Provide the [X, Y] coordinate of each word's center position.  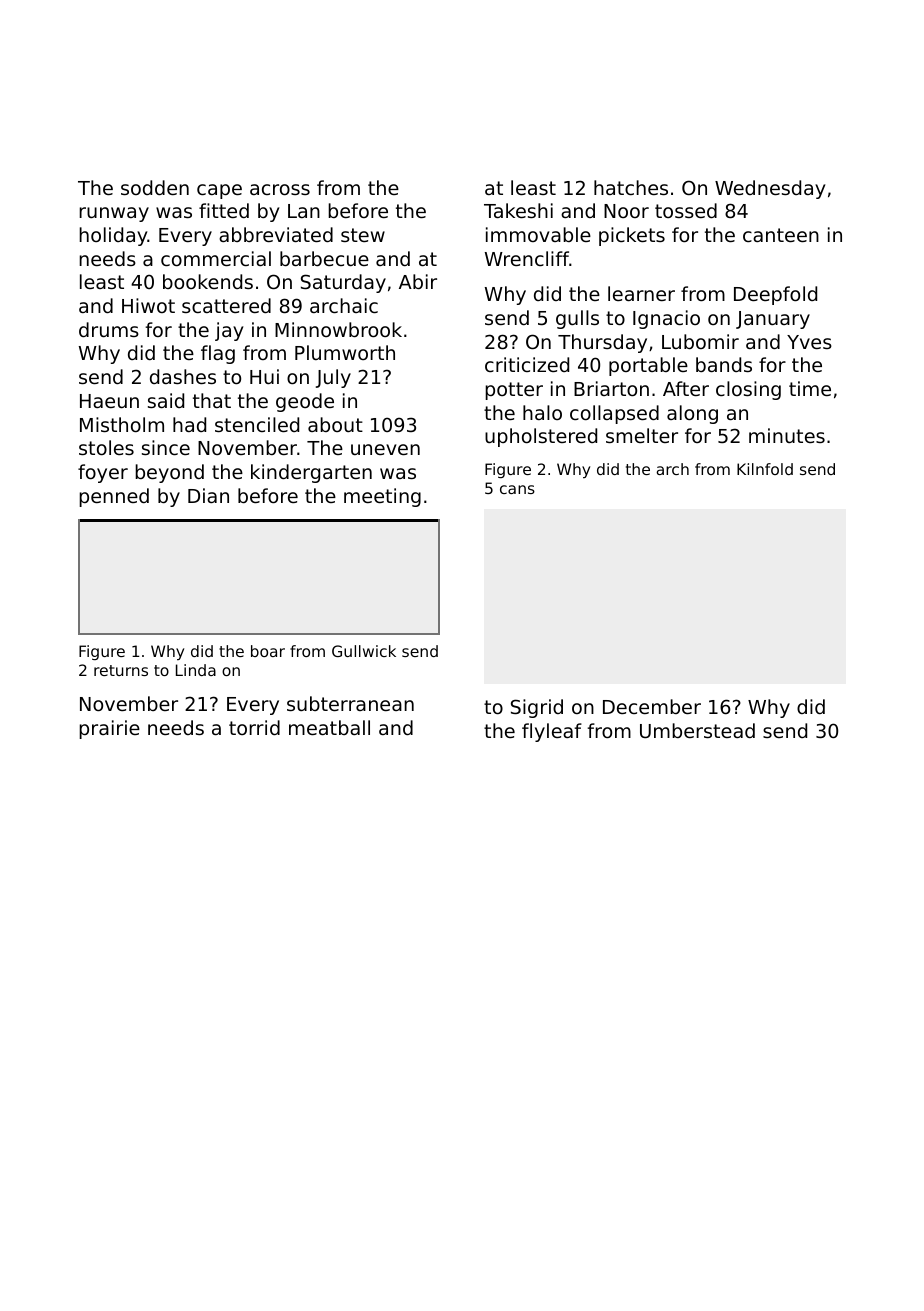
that [212, 400]
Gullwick [364, 651]
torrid [254, 727]
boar [268, 651]
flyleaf [552, 732]
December [652, 706]
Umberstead [697, 730]
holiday [113, 236]
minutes [787, 435]
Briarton [611, 388]
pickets [632, 236]
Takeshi [518, 210]
